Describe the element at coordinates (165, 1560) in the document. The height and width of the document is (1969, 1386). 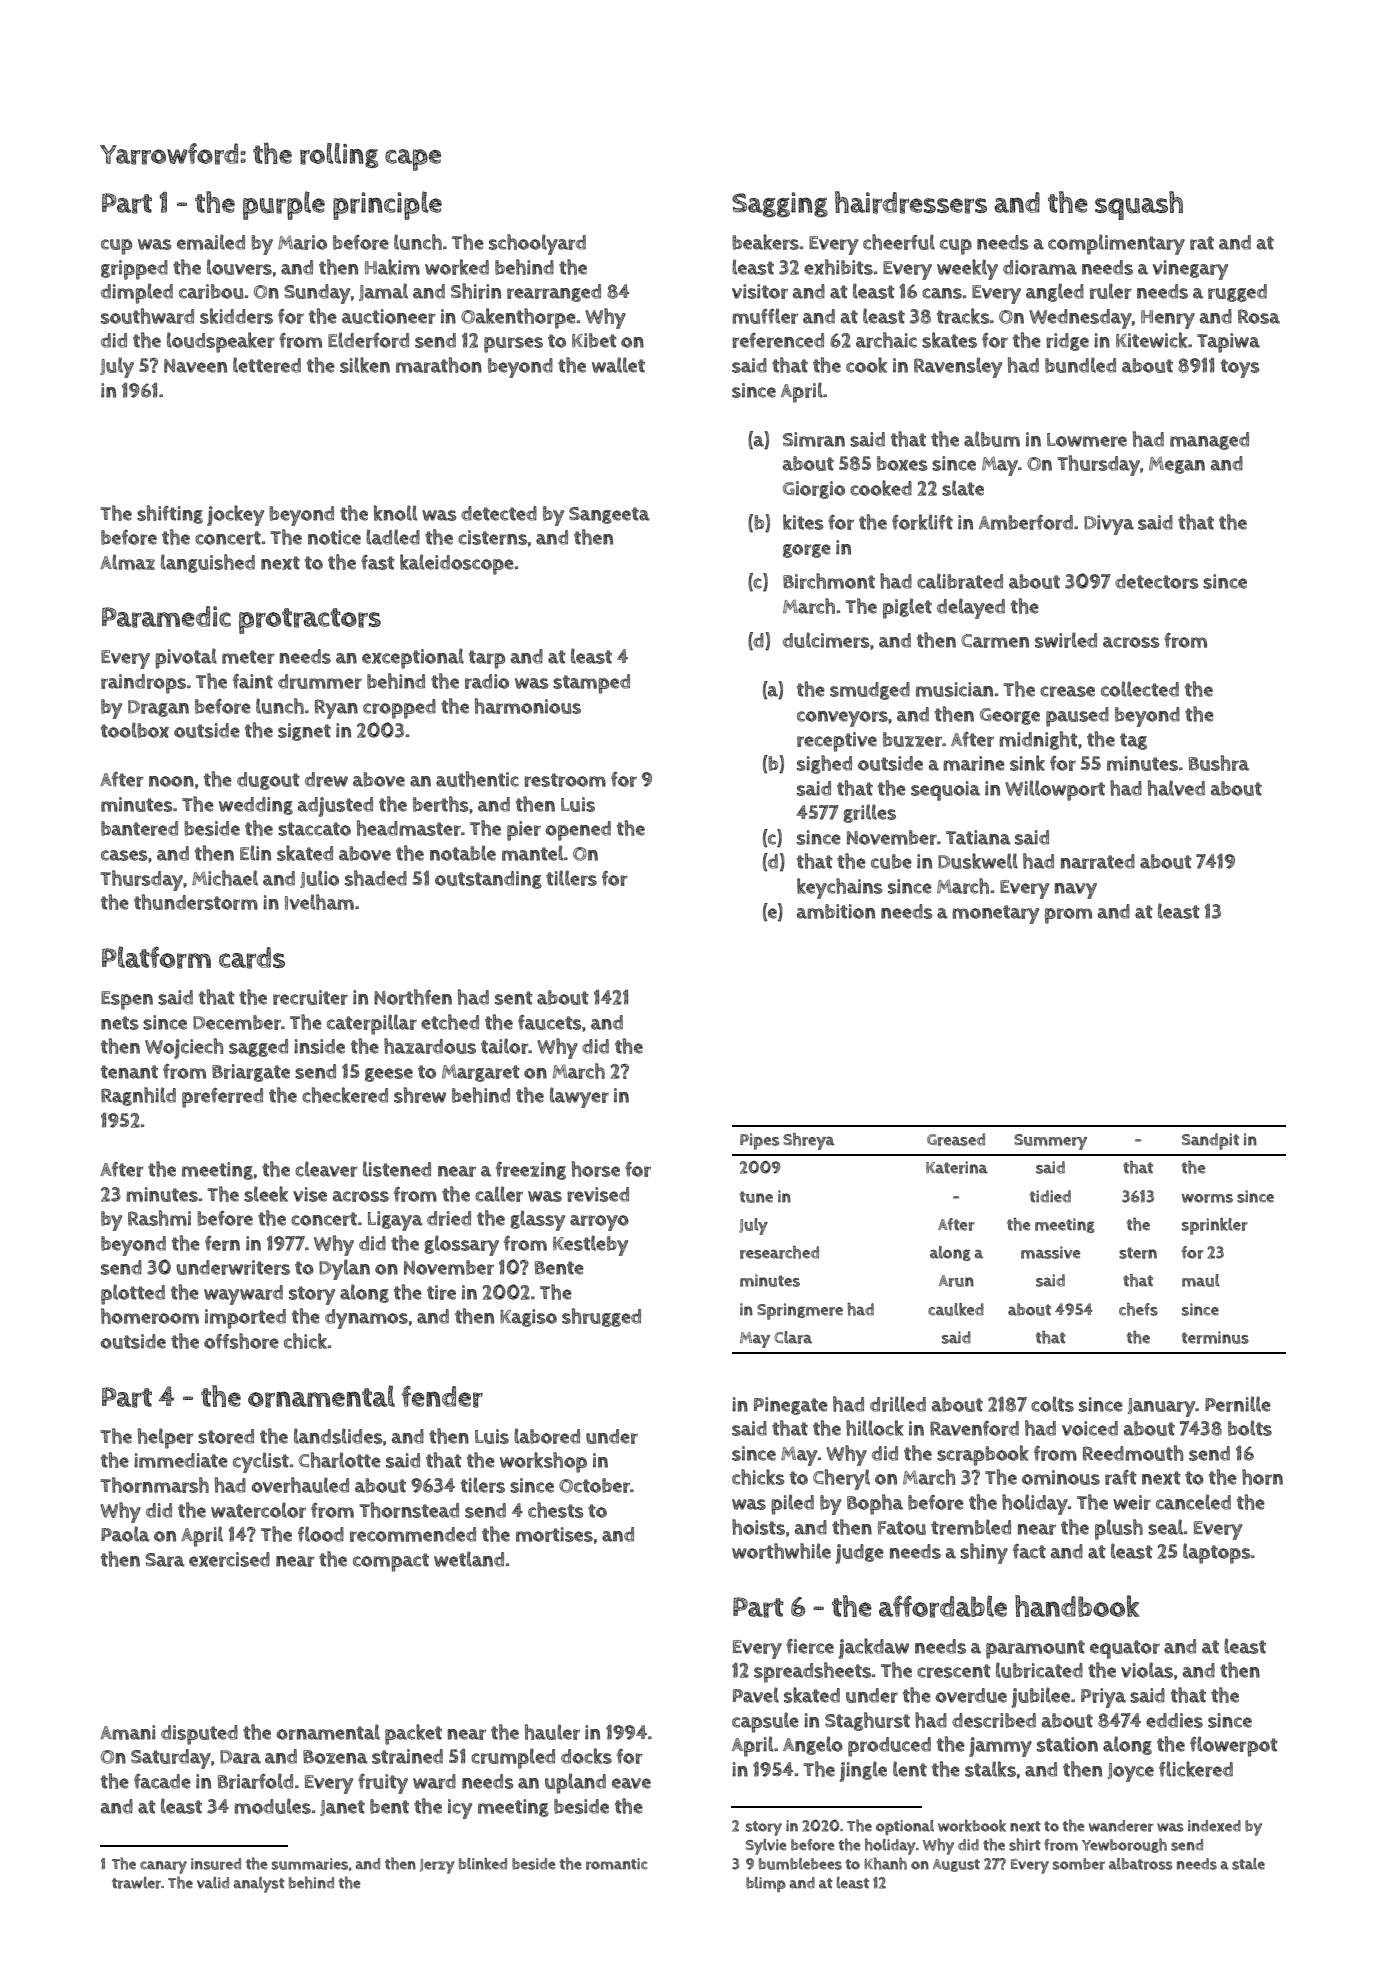
I see `Sara` at that location.
